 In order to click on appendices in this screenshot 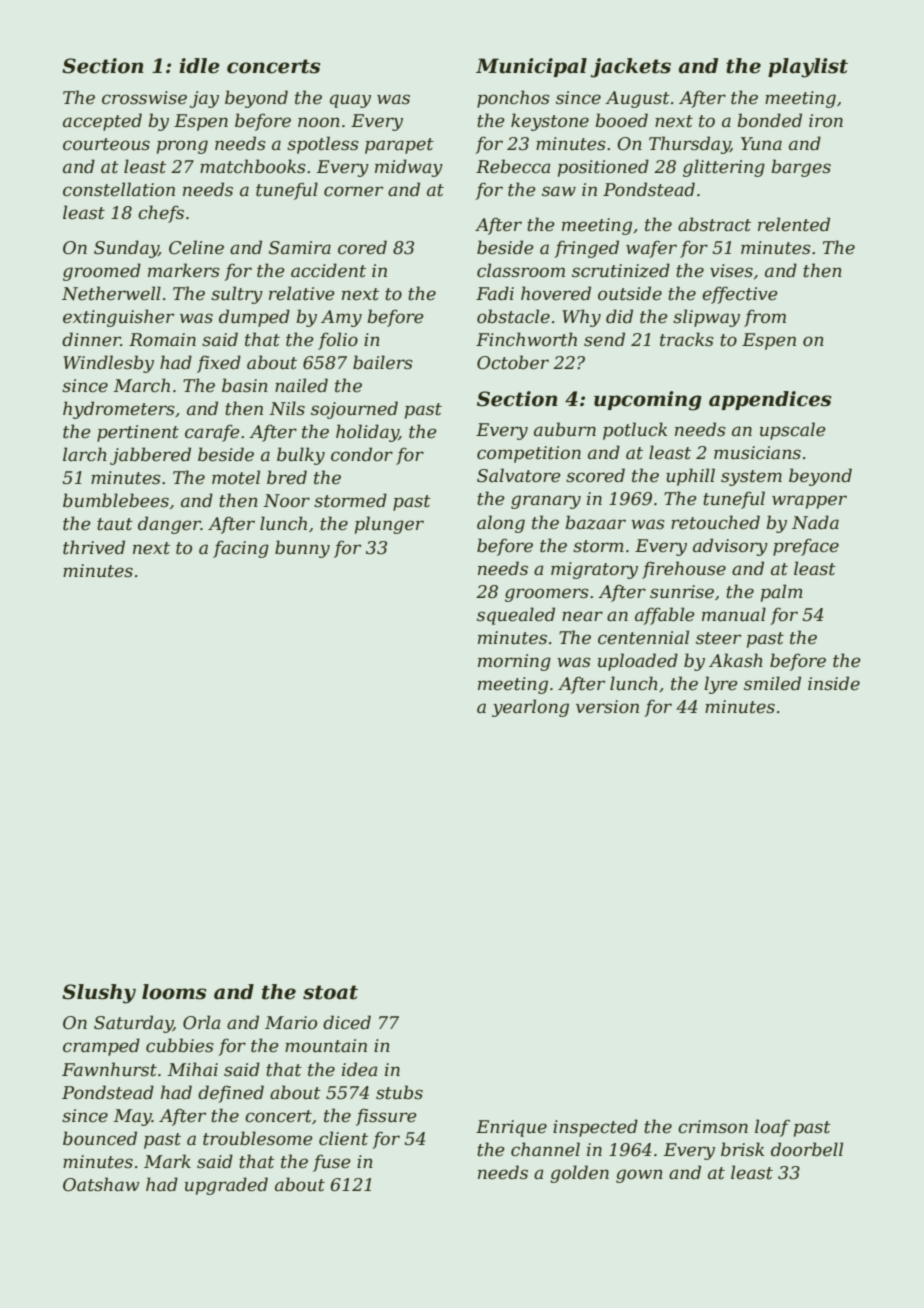, I will do `click(770, 400)`.
